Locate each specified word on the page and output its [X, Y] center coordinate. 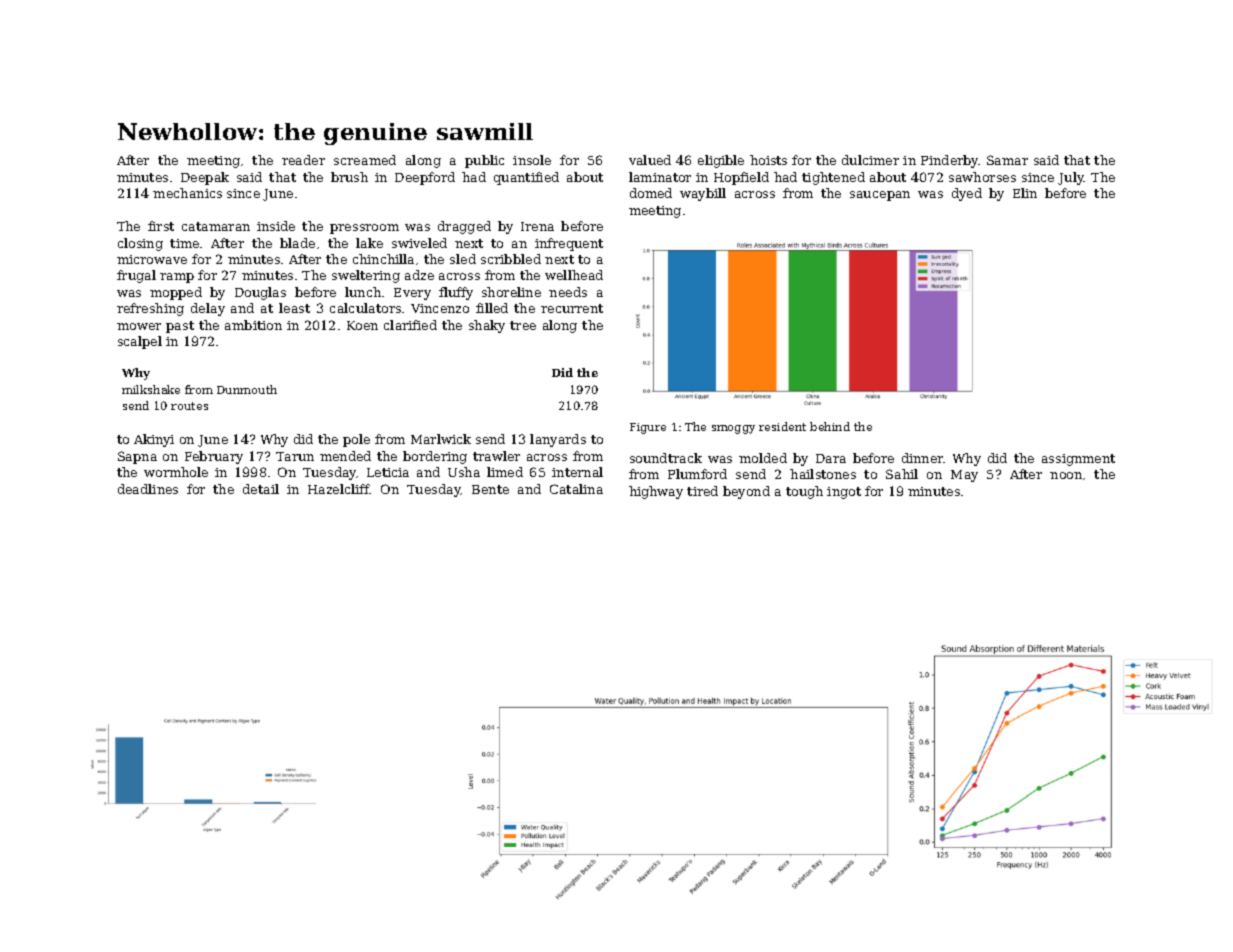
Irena [537, 226]
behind [830, 426]
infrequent [569, 244]
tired [702, 491]
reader [303, 160]
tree [523, 325]
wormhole [176, 472]
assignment [1078, 460]
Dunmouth [247, 389]
